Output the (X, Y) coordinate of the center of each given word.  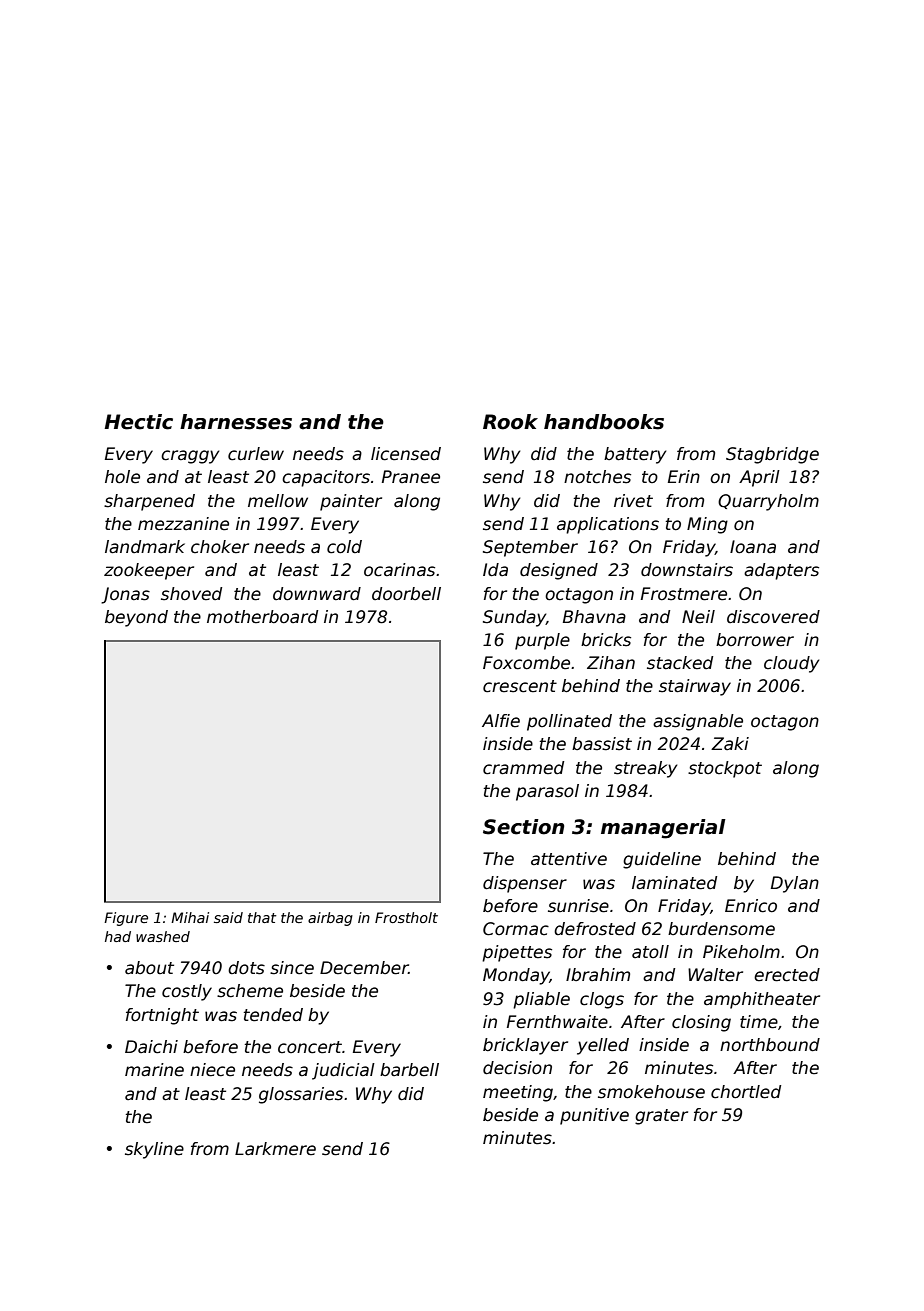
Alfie (501, 721)
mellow (278, 501)
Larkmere (275, 1149)
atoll (650, 951)
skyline (154, 1150)
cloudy (791, 664)
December (364, 968)
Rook (510, 422)
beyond (136, 618)
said (228, 917)
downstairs (687, 570)
